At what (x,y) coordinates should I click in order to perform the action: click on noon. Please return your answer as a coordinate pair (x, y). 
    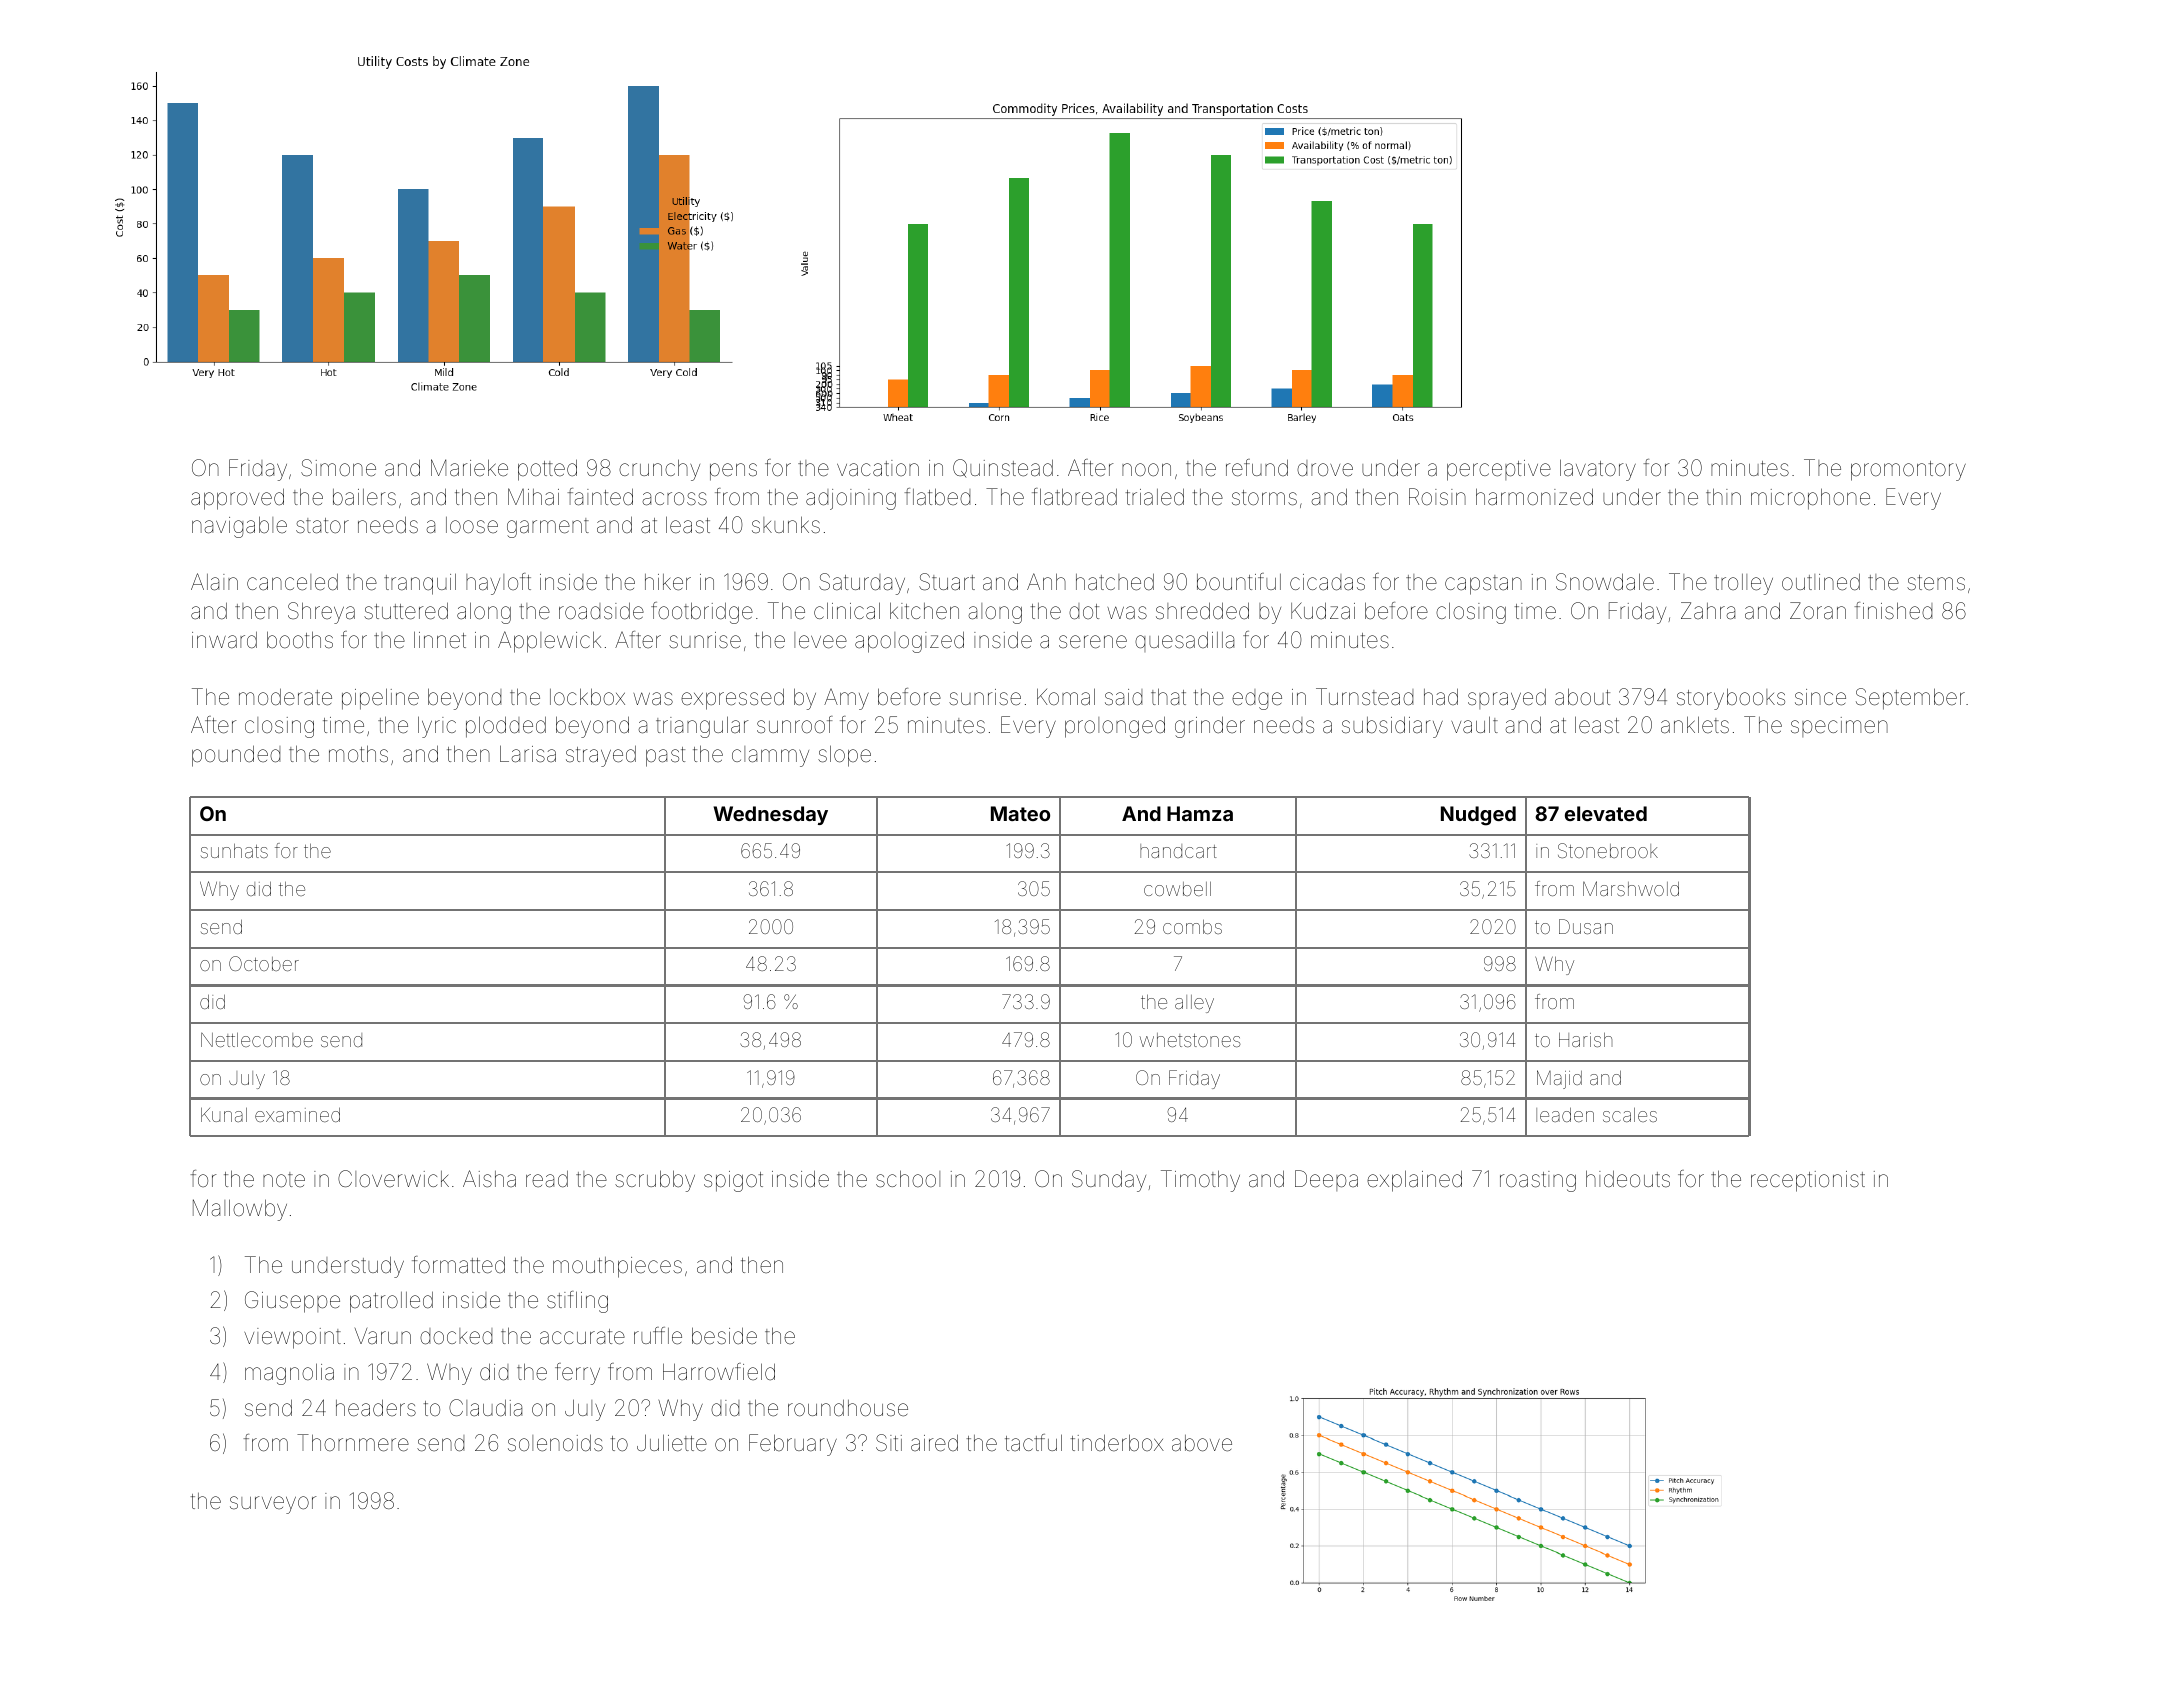
    Looking at the image, I should click on (1146, 469).
